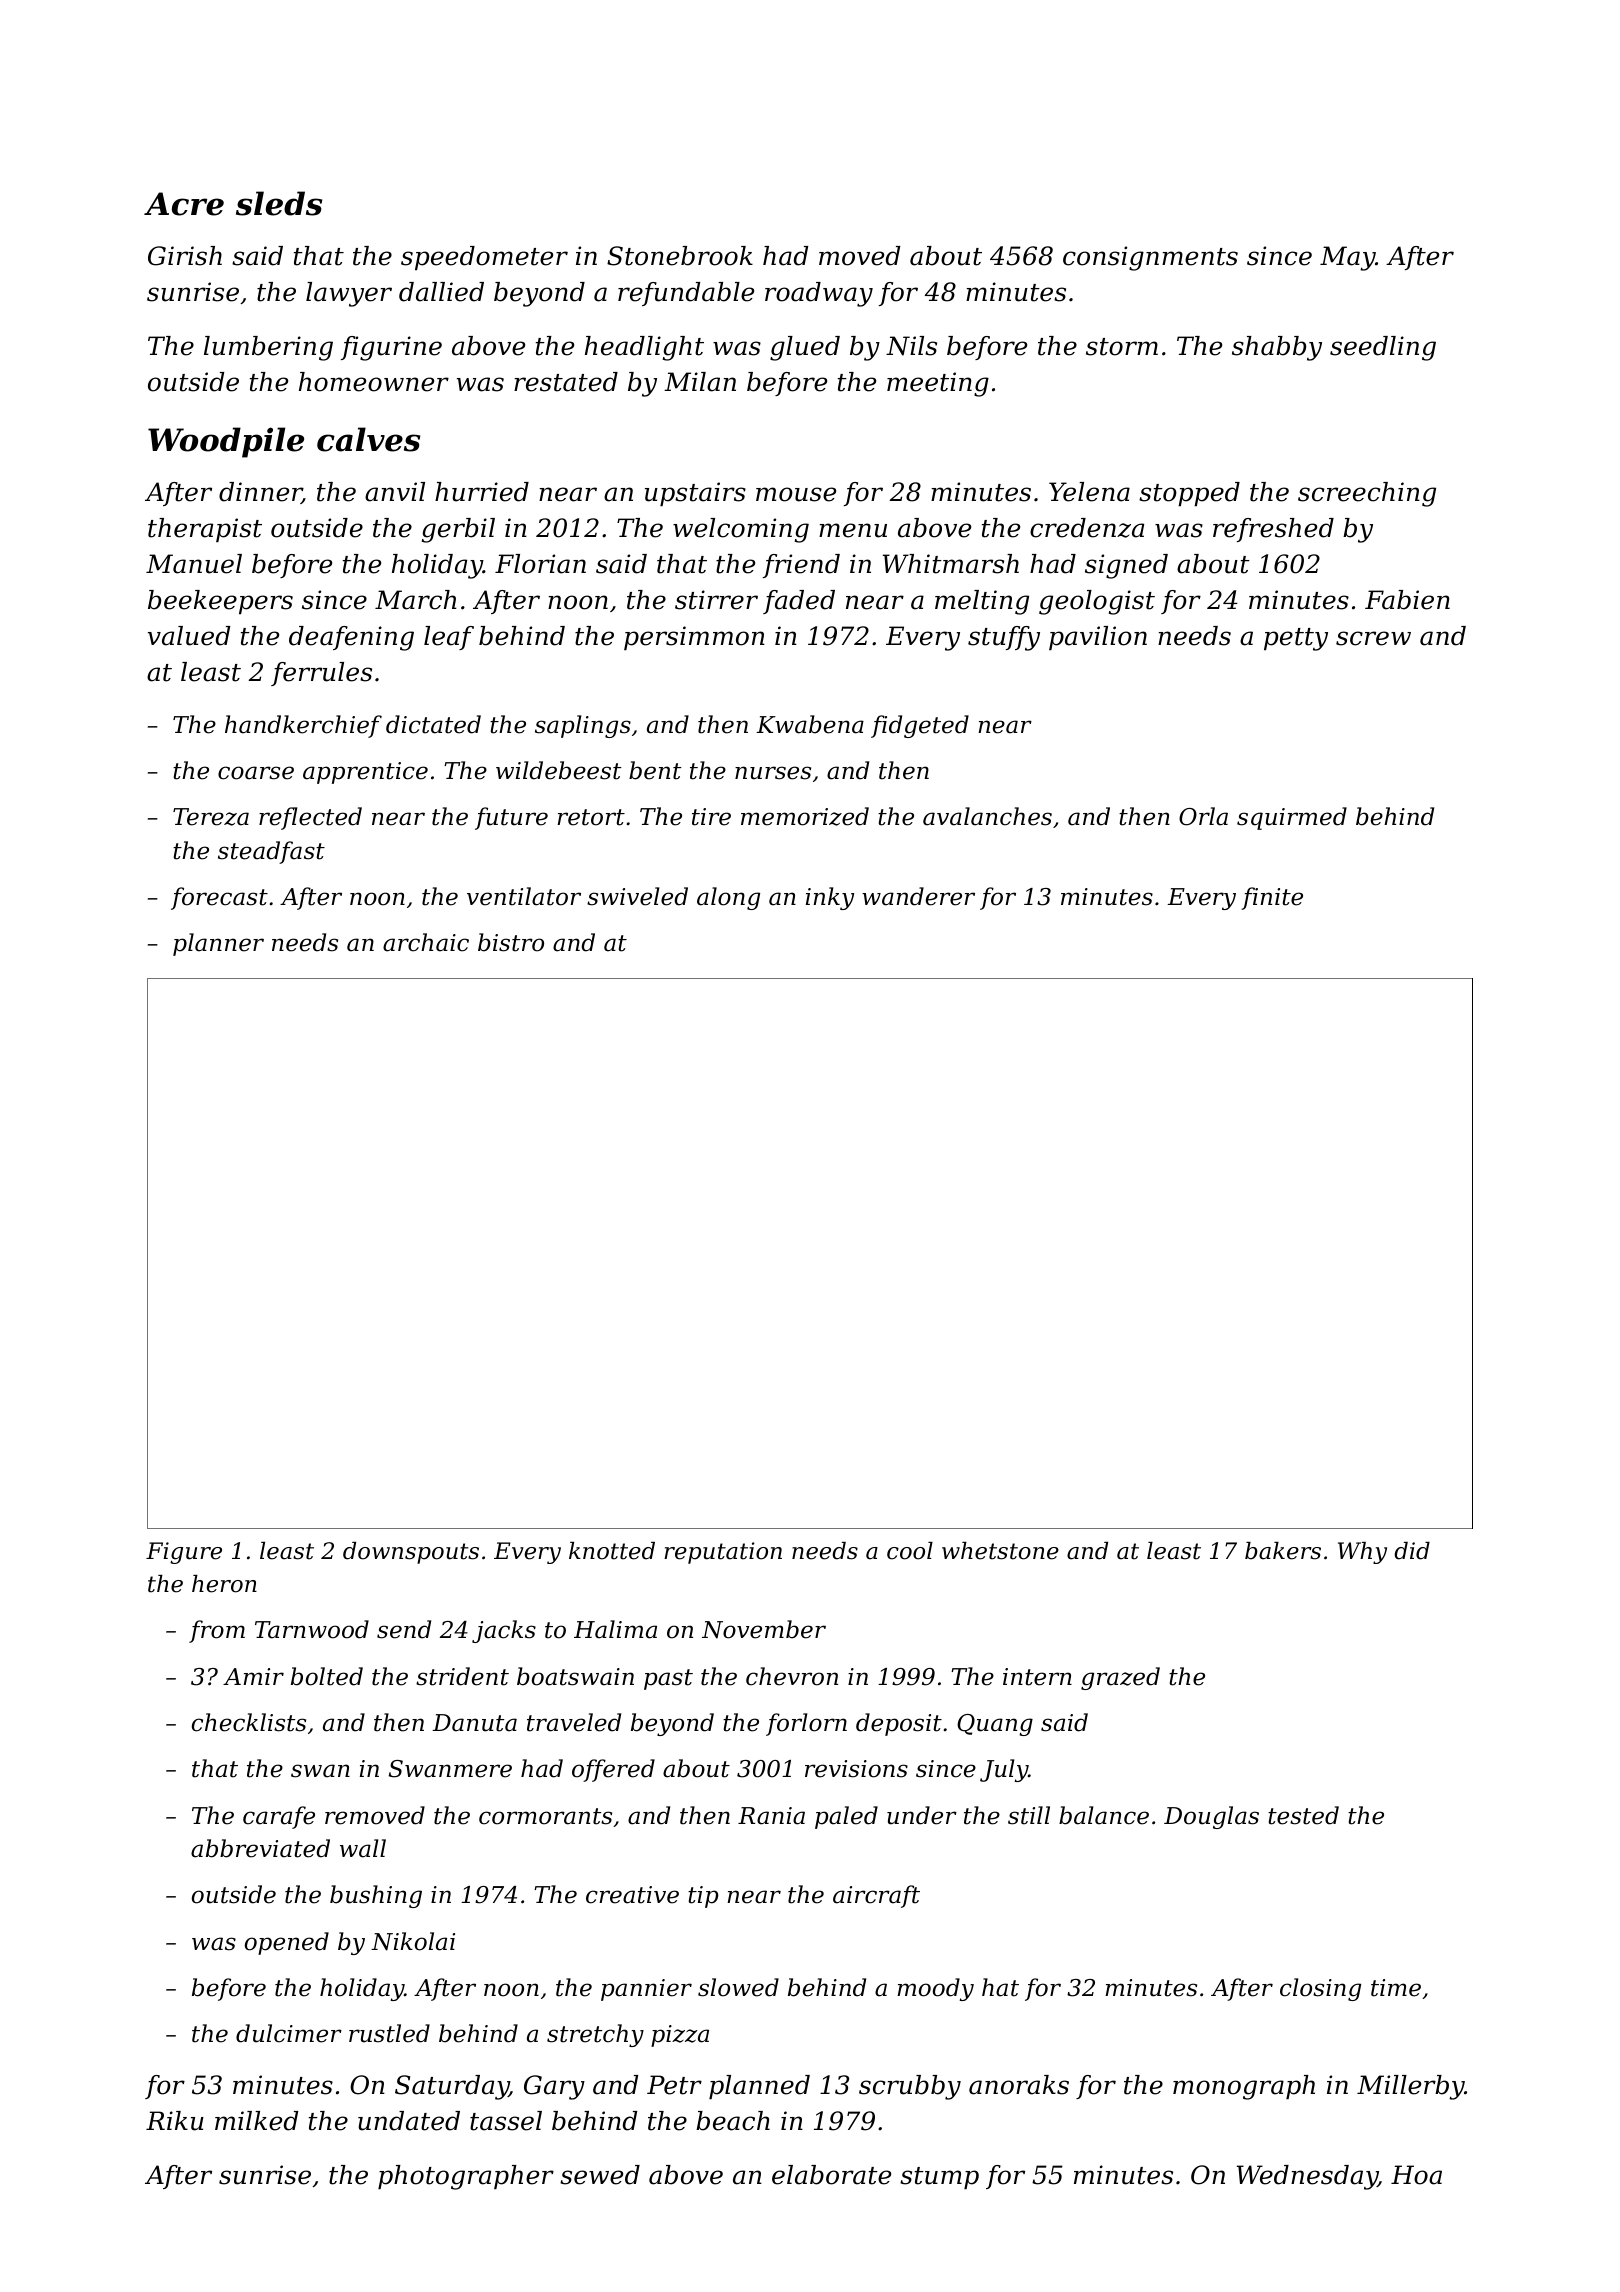  I want to click on downspouts, so click(411, 1553).
